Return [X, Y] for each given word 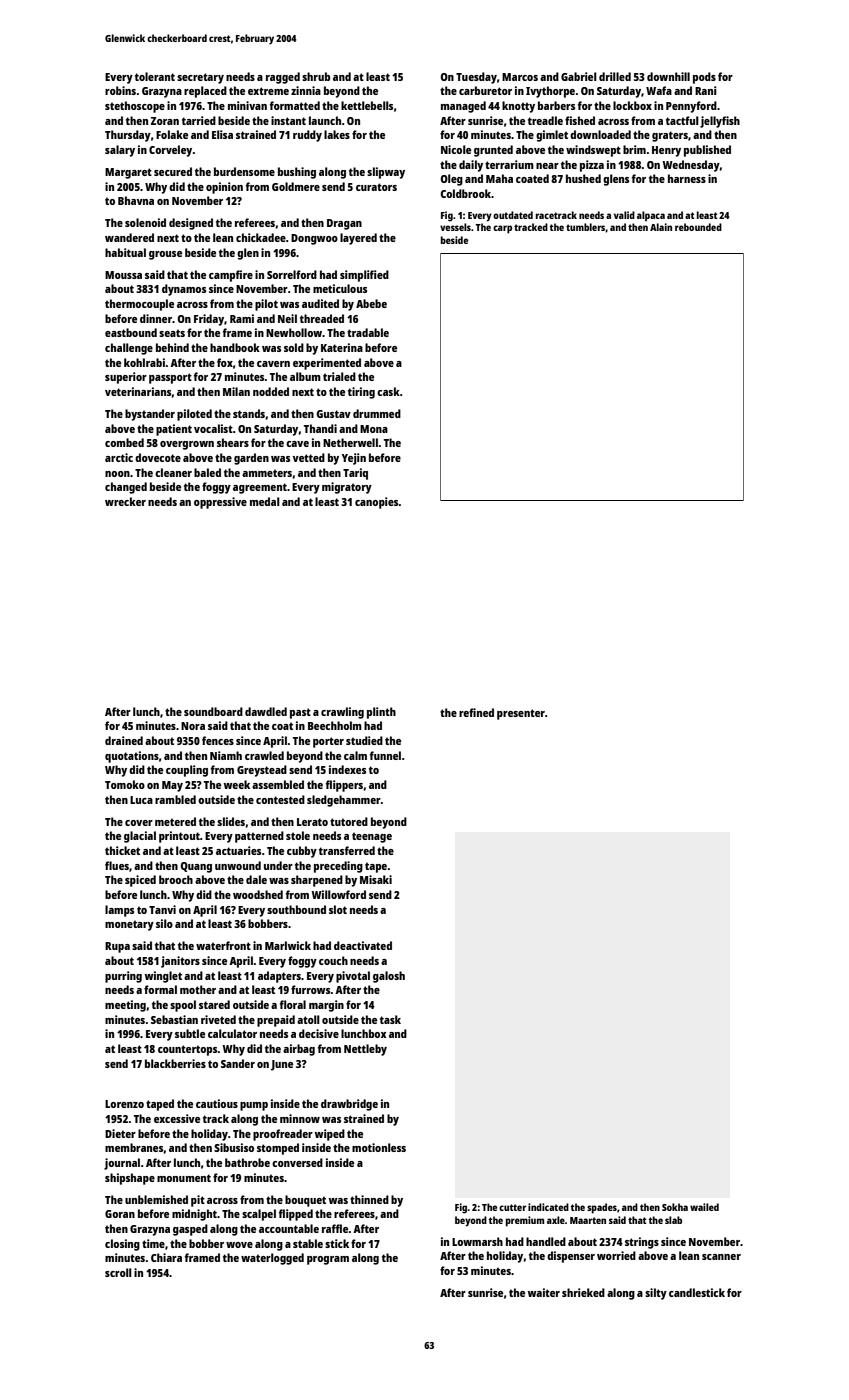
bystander [150, 415]
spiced [140, 881]
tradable [368, 332]
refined [476, 712]
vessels [455, 227]
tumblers [586, 227]
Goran [120, 1214]
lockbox [632, 105]
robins [120, 90]
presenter [521, 714]
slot [338, 909]
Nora [193, 726]
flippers [344, 786]
